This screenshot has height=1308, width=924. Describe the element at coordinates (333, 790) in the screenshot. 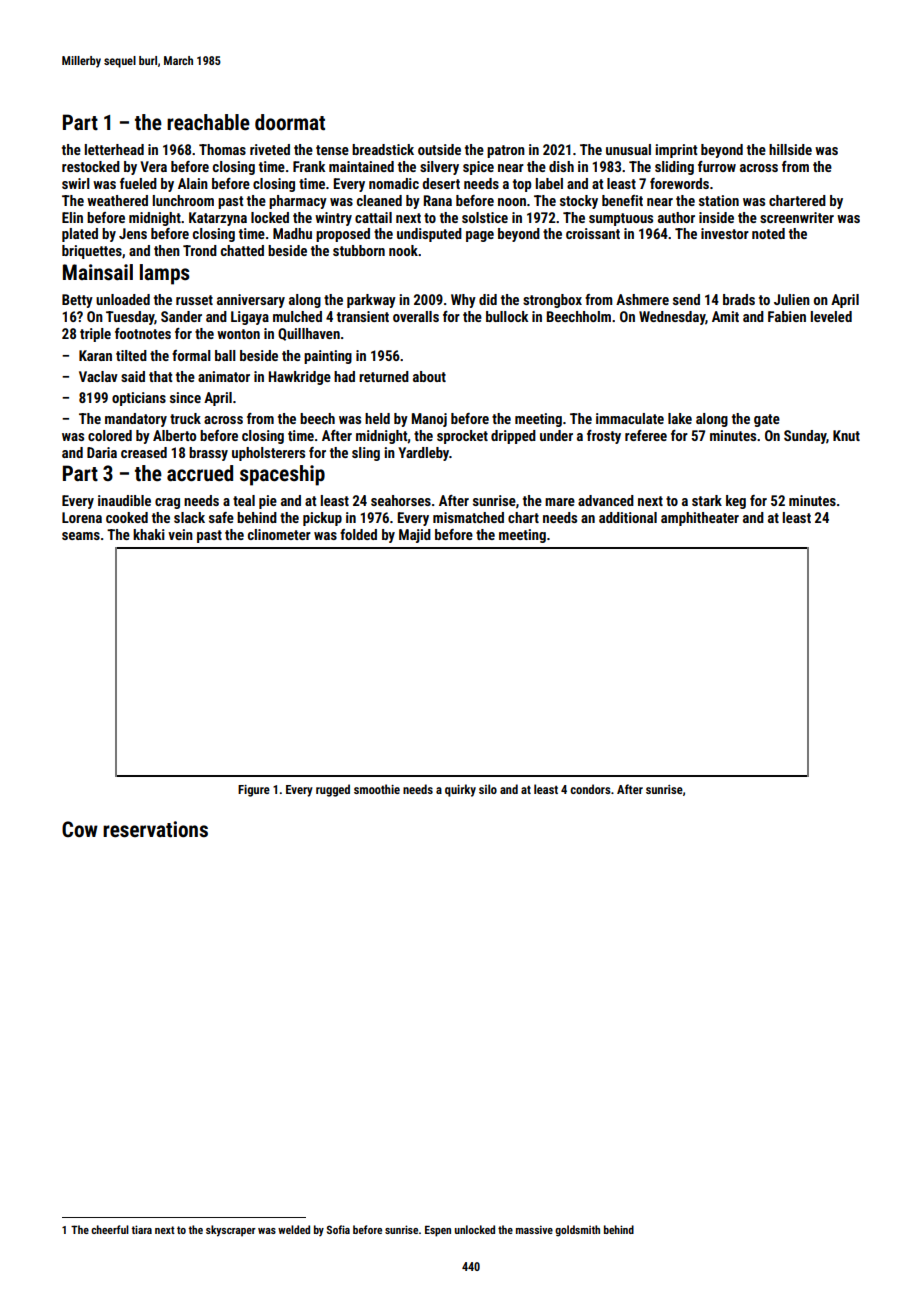

I see `rugged` at that location.
